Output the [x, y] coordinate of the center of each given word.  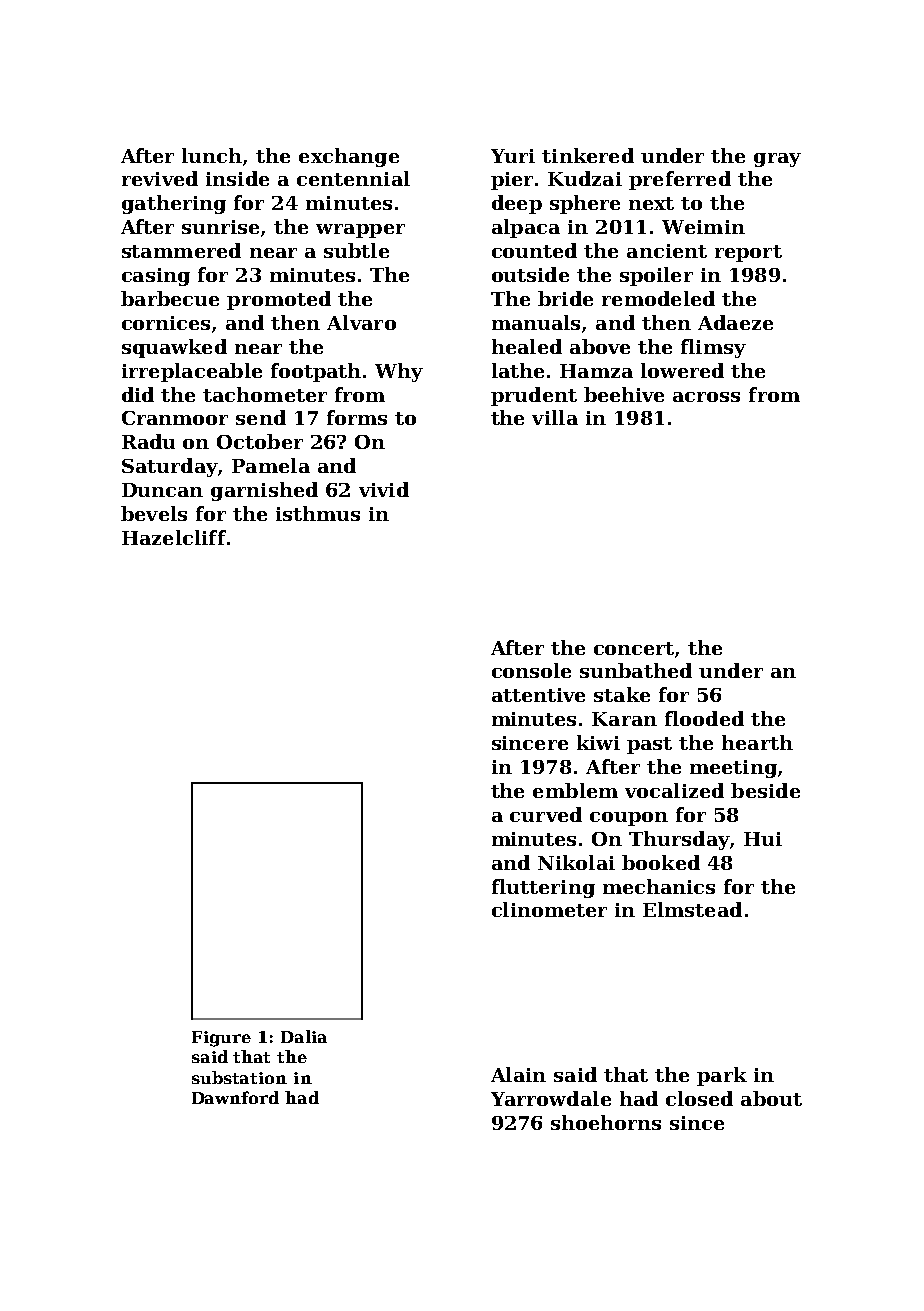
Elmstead [692, 909]
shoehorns [606, 1122]
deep [517, 204]
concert [634, 648]
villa [555, 417]
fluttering [543, 888]
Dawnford [235, 1097]
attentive [538, 695]
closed [699, 1098]
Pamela [271, 465]
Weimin [703, 227]
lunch [212, 155]
